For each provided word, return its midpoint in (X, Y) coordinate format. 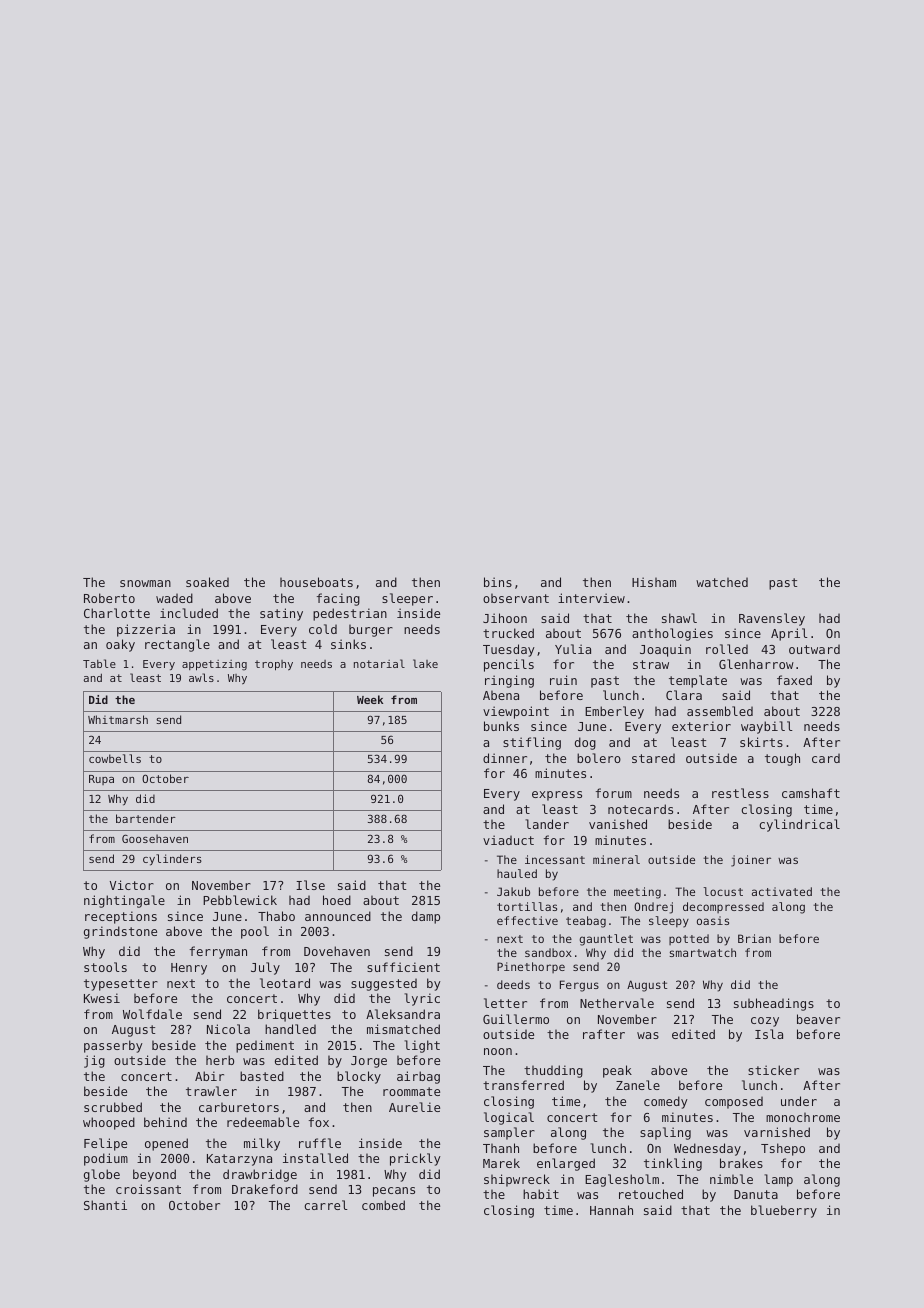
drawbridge (260, 1175)
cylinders (172, 860)
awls (201, 677)
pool (255, 932)
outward (814, 649)
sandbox (548, 952)
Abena (501, 695)
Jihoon (505, 618)
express (557, 796)
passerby (113, 1046)
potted (689, 939)
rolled (727, 649)
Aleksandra (403, 1014)
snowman (145, 583)
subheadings (774, 1004)
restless (740, 793)
